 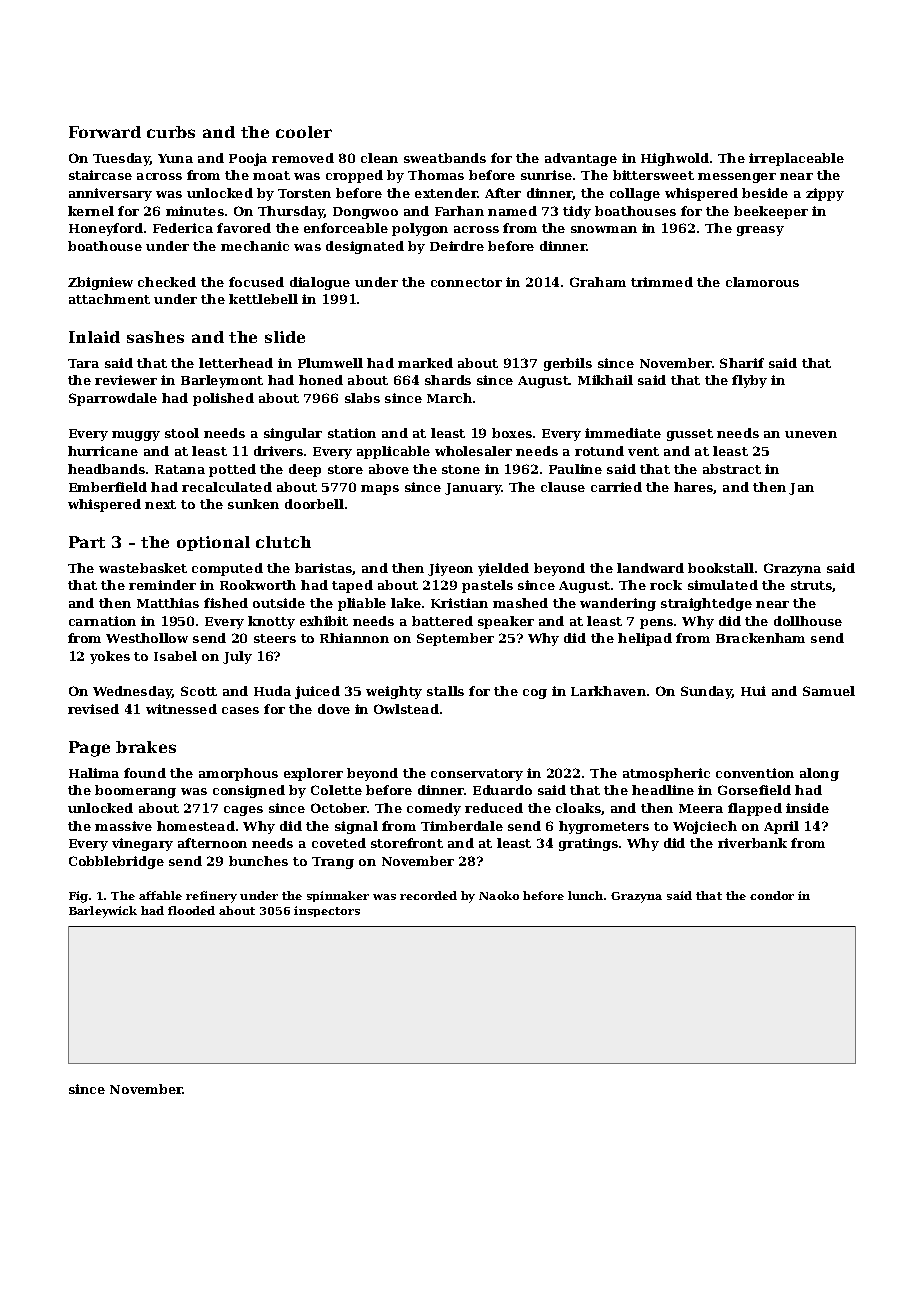 What do you see at coordinates (327, 911) in the document?
I see `inspectors` at bounding box center [327, 911].
